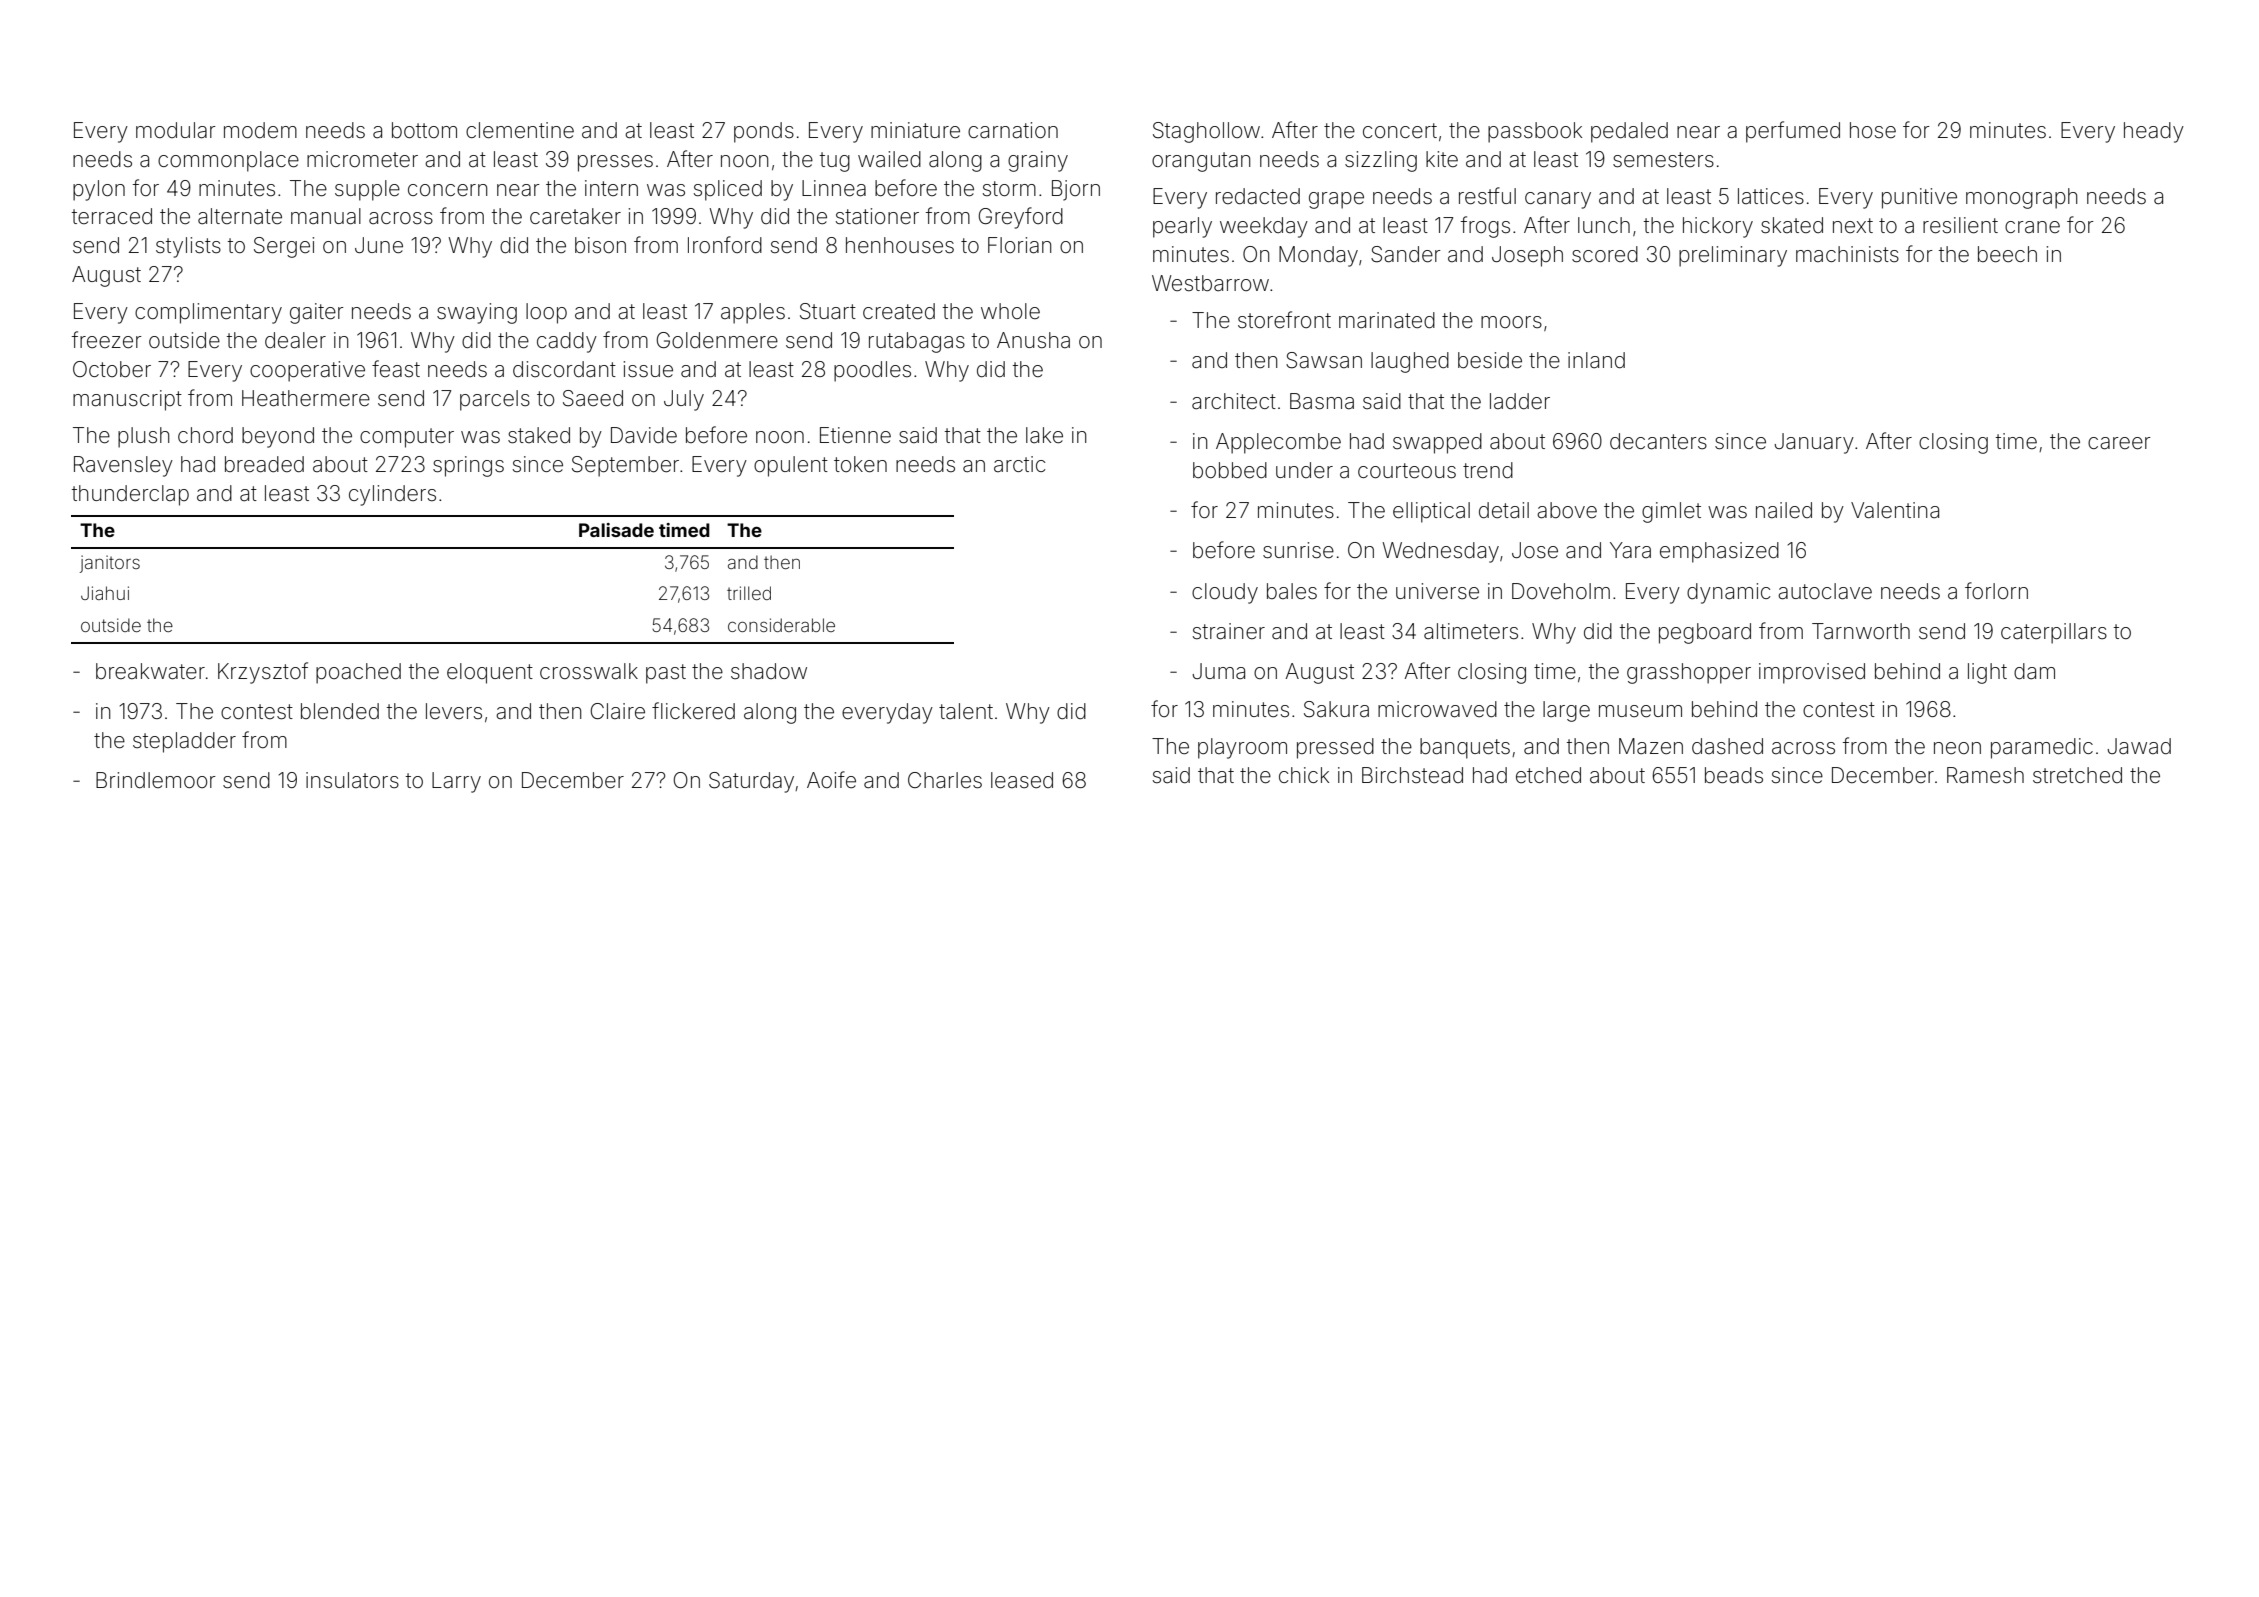  I want to click on swapped, so click(1437, 443).
